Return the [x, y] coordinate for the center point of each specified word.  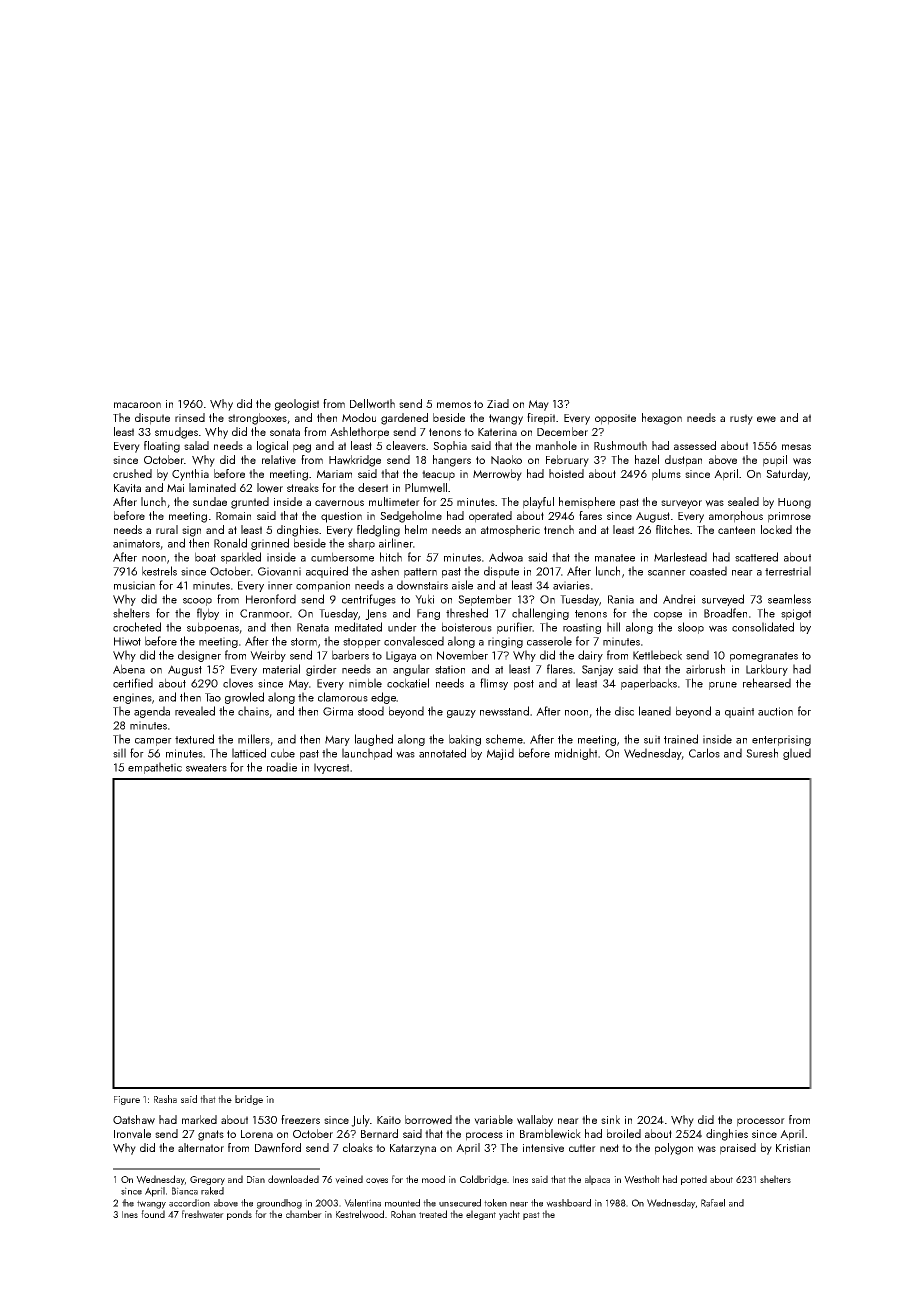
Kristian [793, 1148]
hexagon [662, 419]
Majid [500, 754]
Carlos [704, 753]
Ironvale [132, 1134]
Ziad [498, 403]
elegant [481, 1215]
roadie [282, 767]
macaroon [137, 405]
